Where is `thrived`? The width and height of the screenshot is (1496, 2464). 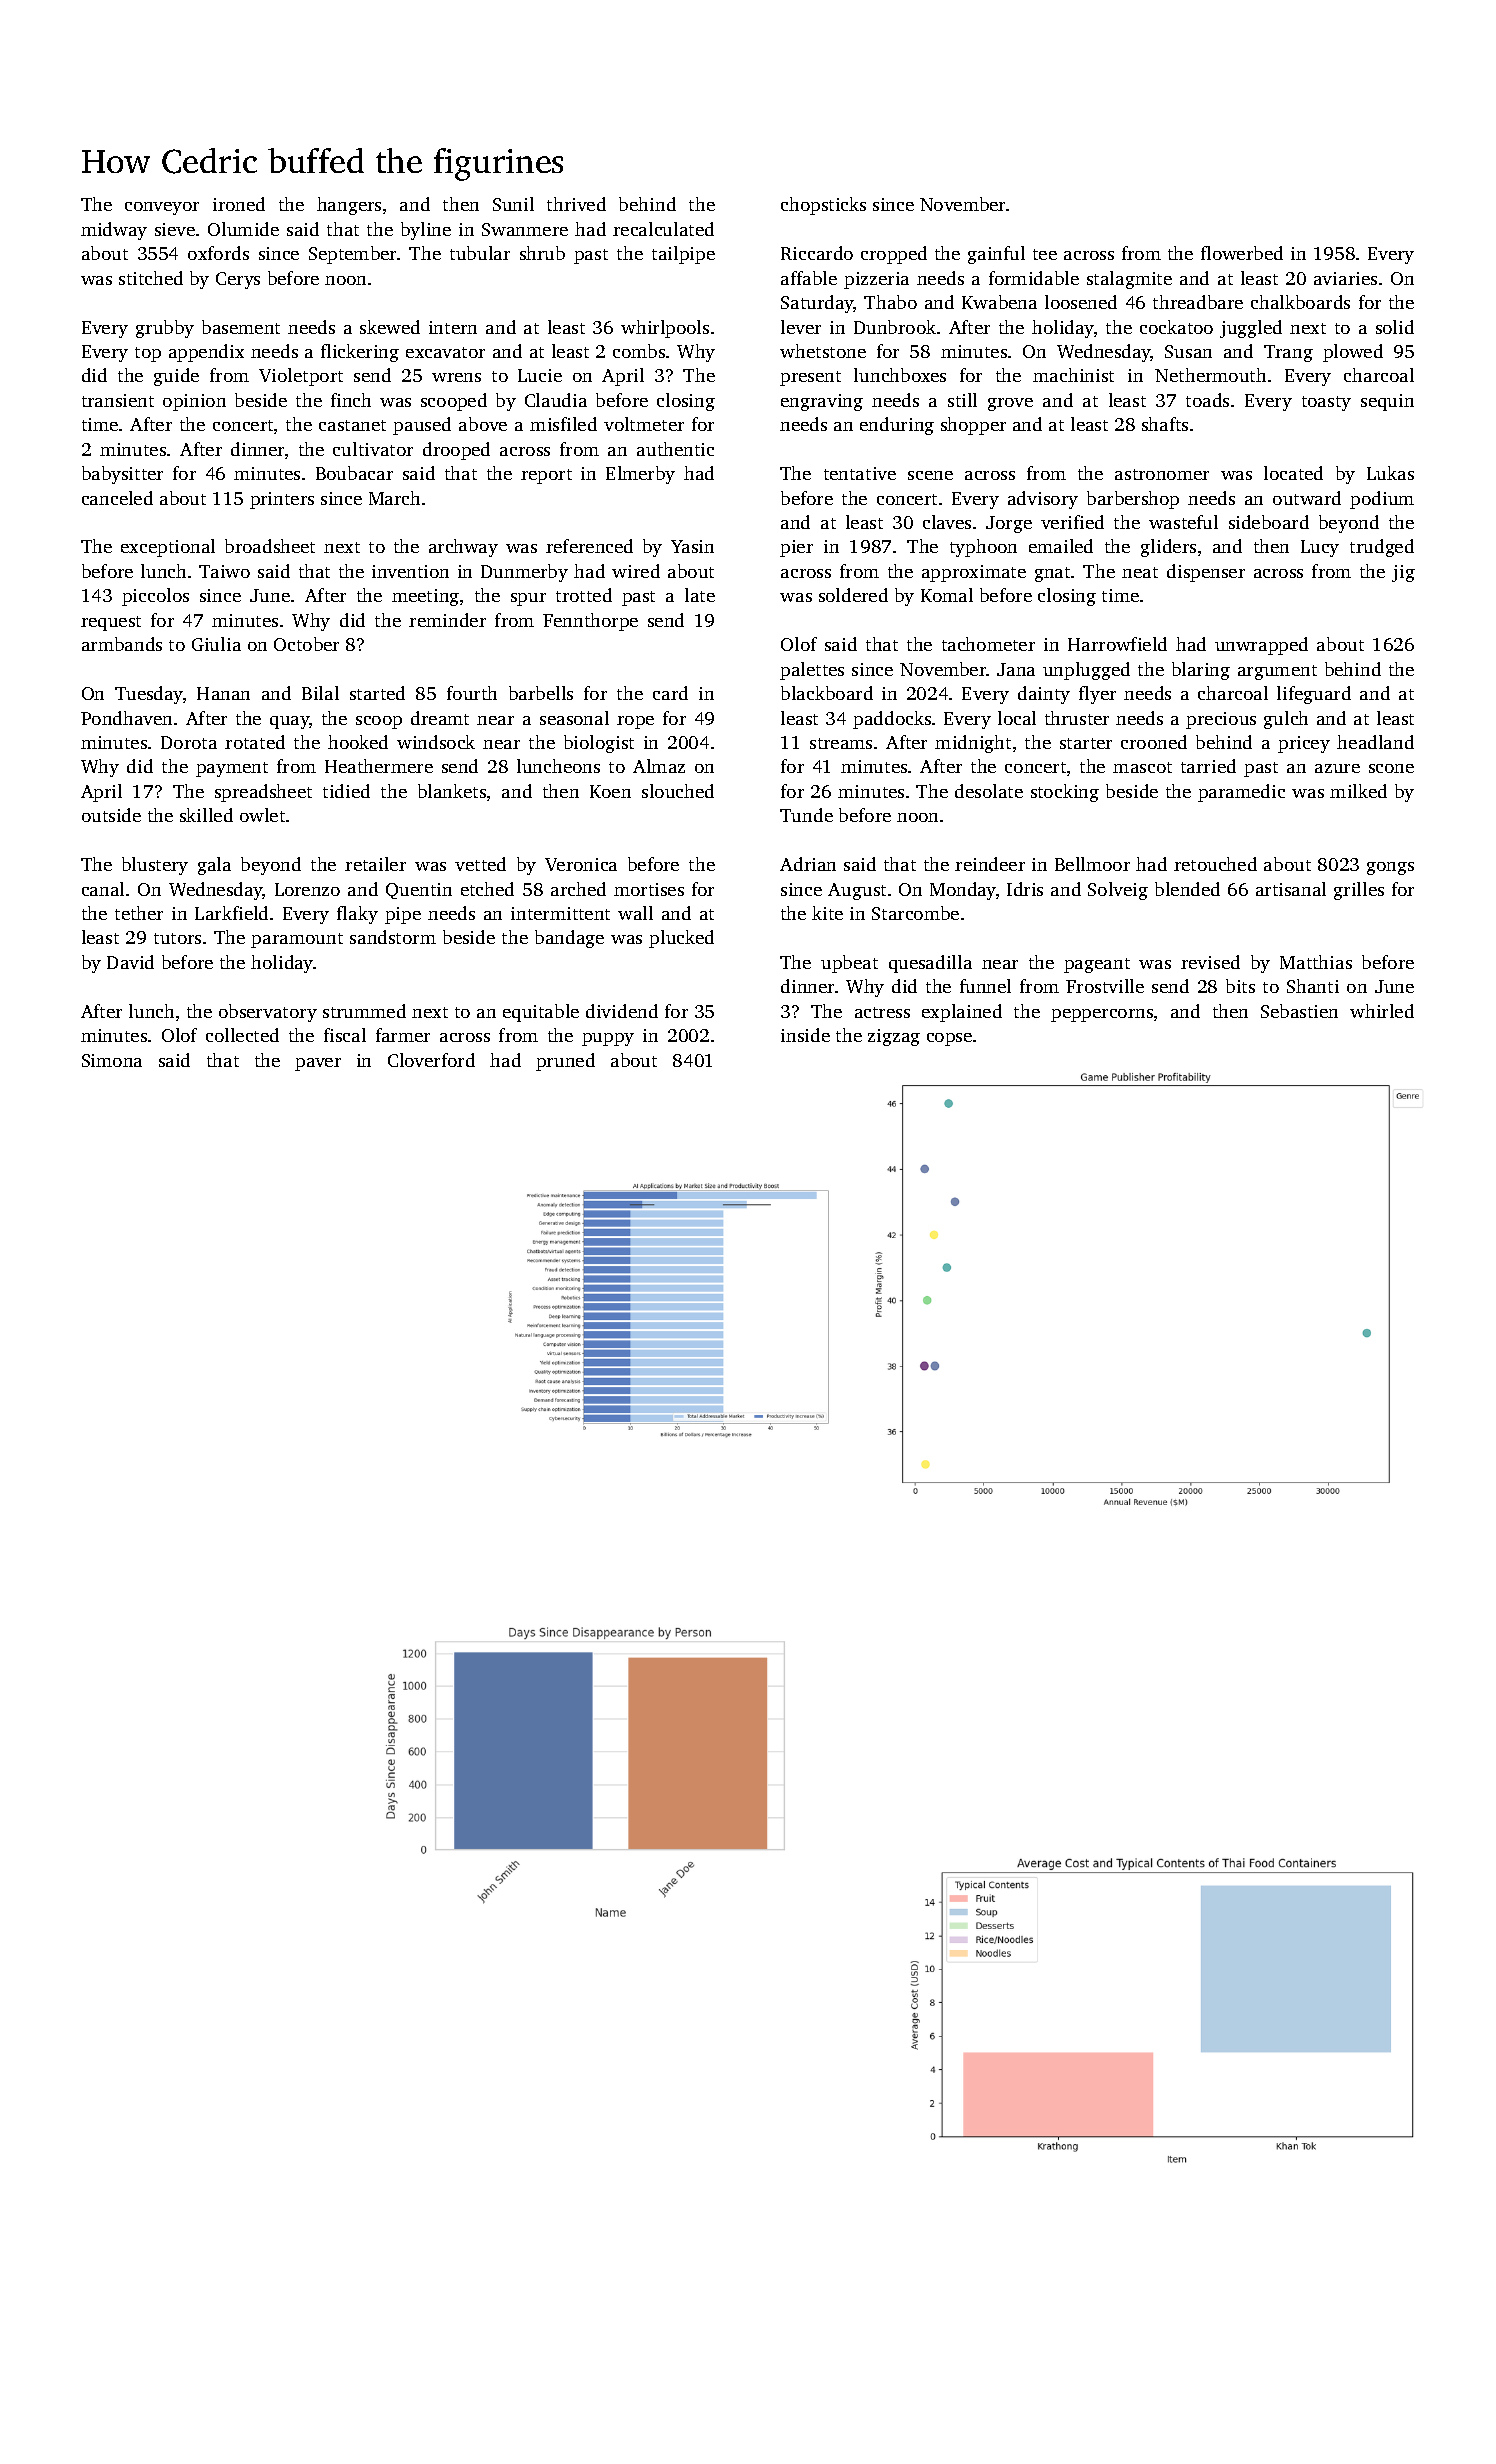
thrived is located at coordinates (576, 204).
